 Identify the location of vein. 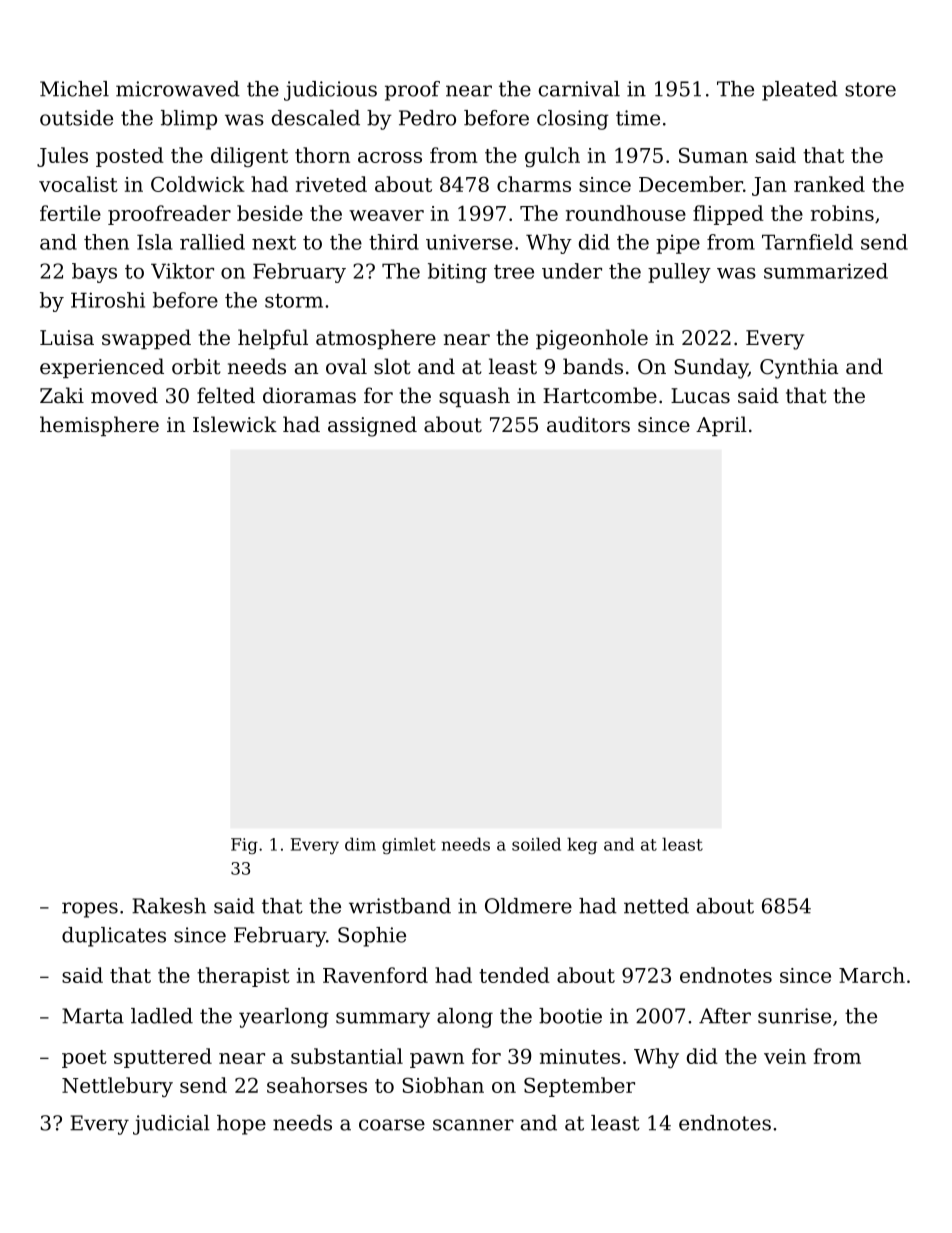
(785, 1056).
